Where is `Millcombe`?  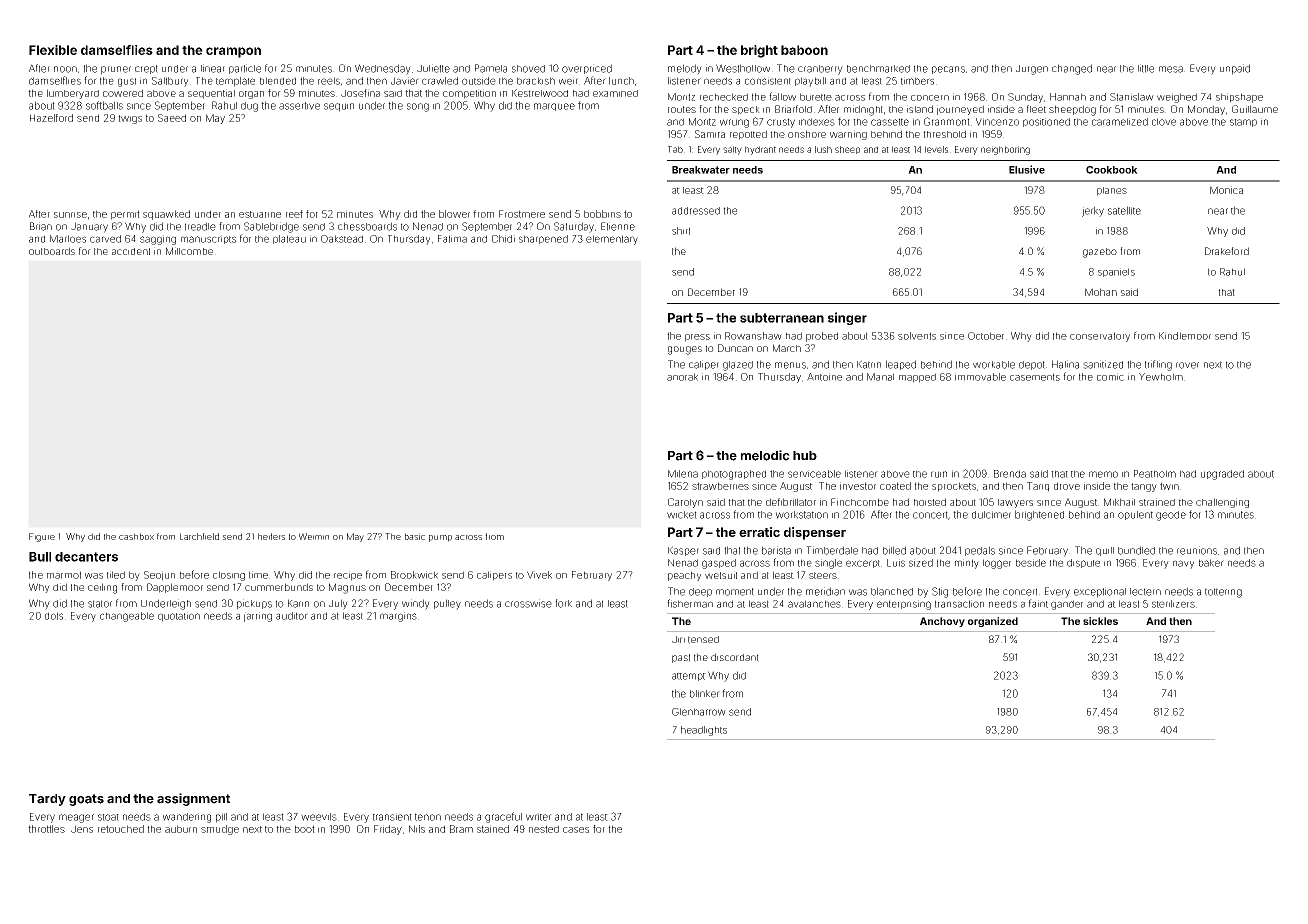 Millcombe is located at coordinates (189, 251).
